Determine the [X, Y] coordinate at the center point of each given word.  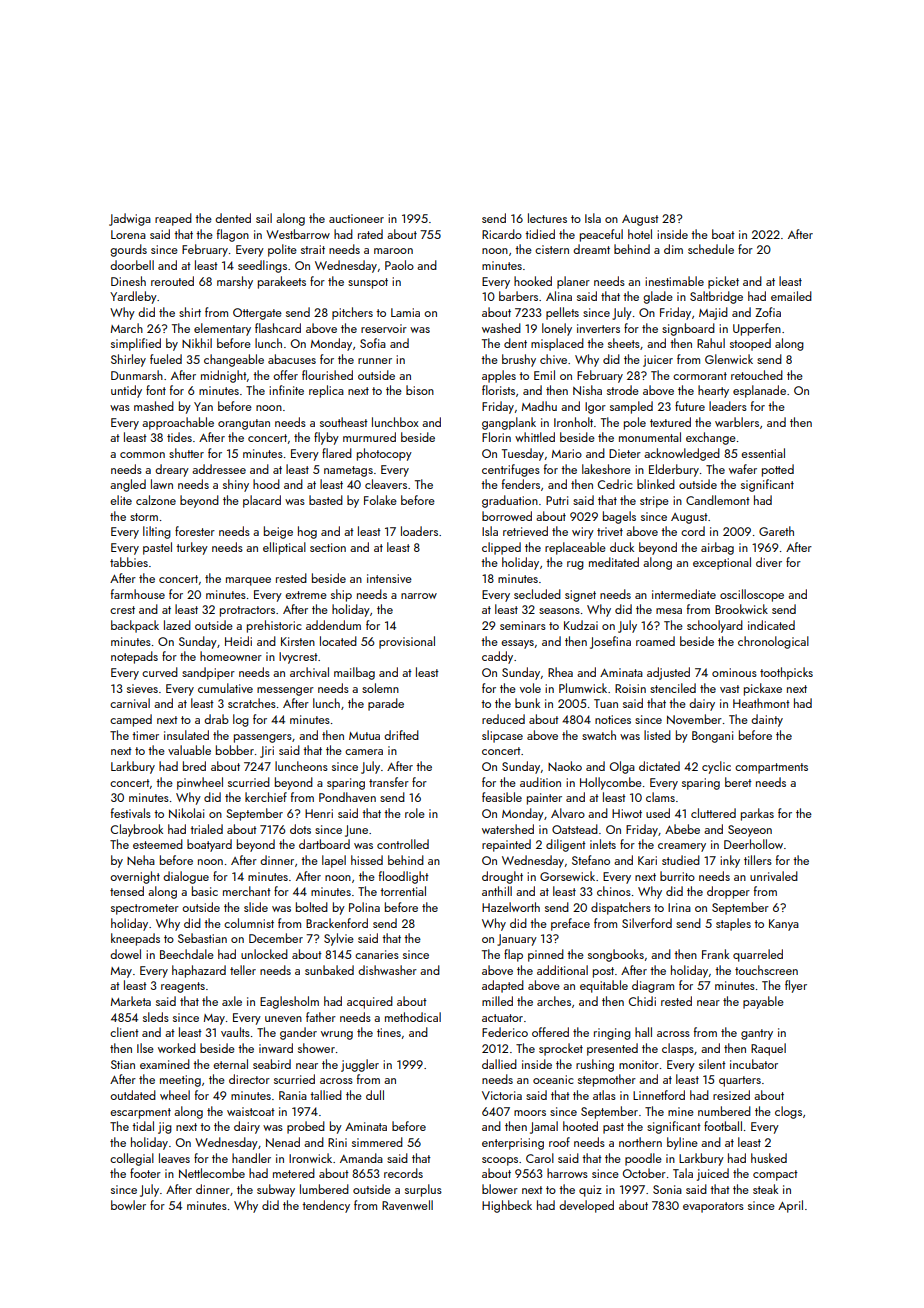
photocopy [384, 454]
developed [586, 1206]
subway [276, 1190]
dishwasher [387, 970]
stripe [654, 502]
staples [733, 924]
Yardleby [133, 297]
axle [232, 1001]
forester [195, 531]
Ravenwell [407, 1205]
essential [763, 453]
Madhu [539, 406]
